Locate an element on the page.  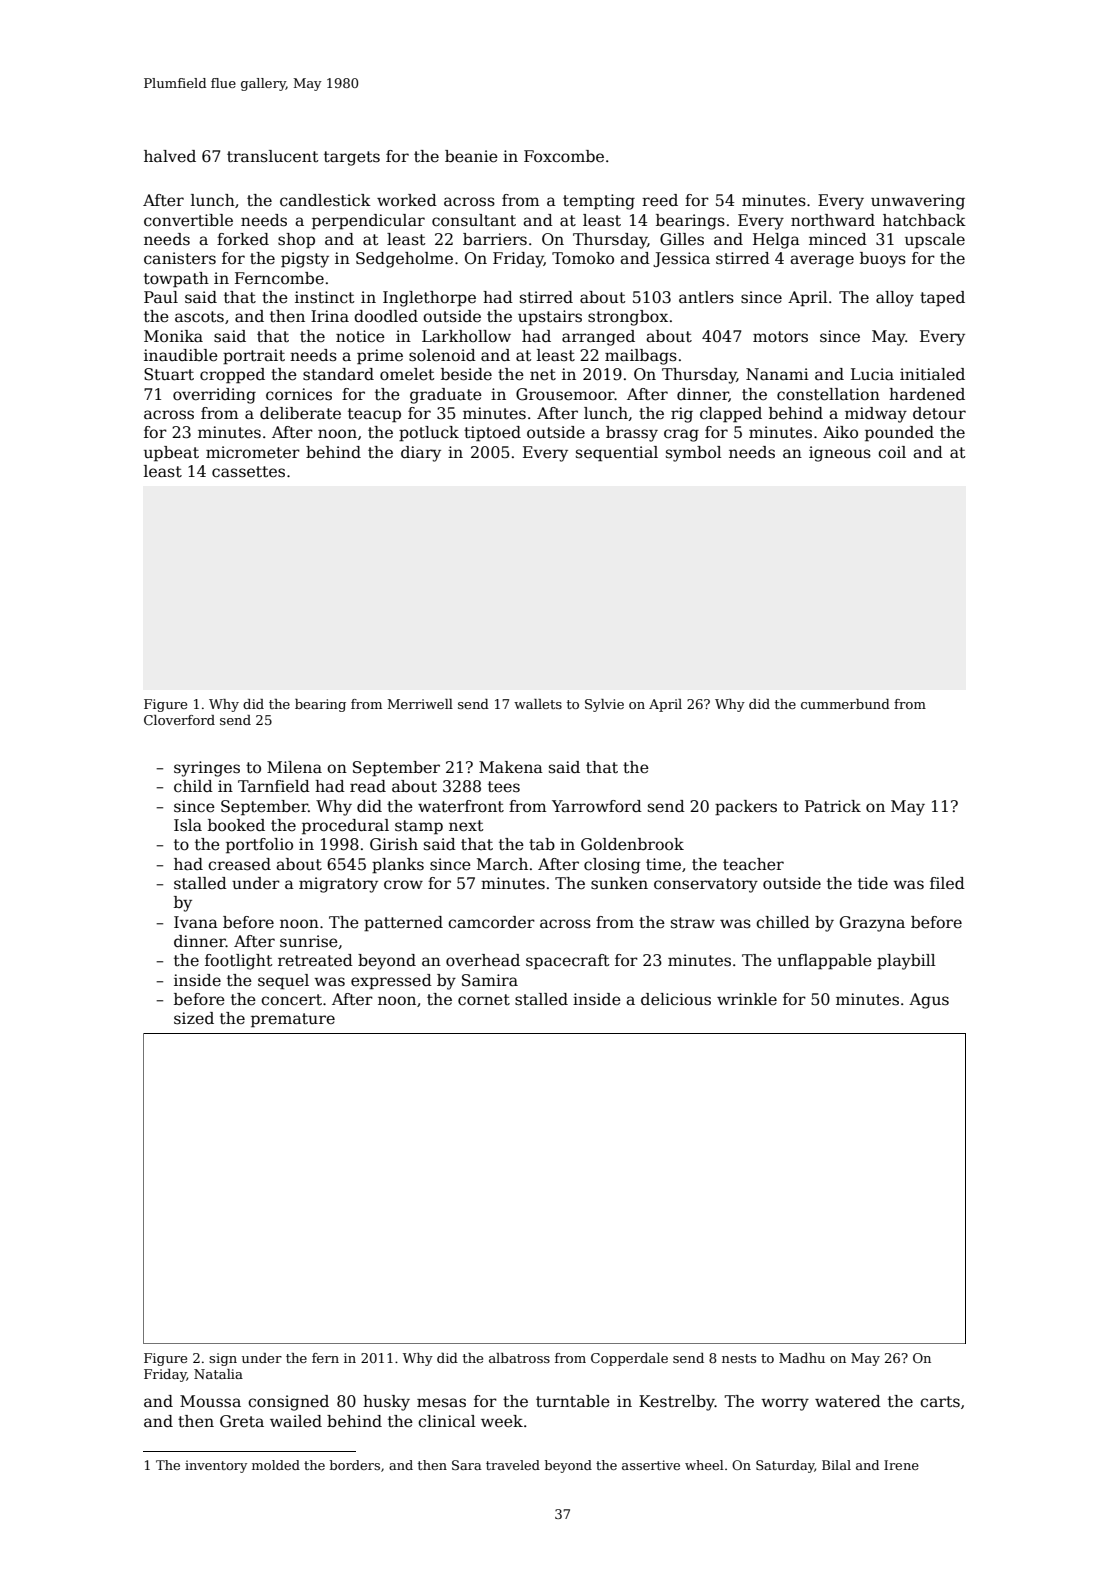
Agus is located at coordinates (929, 1001).
